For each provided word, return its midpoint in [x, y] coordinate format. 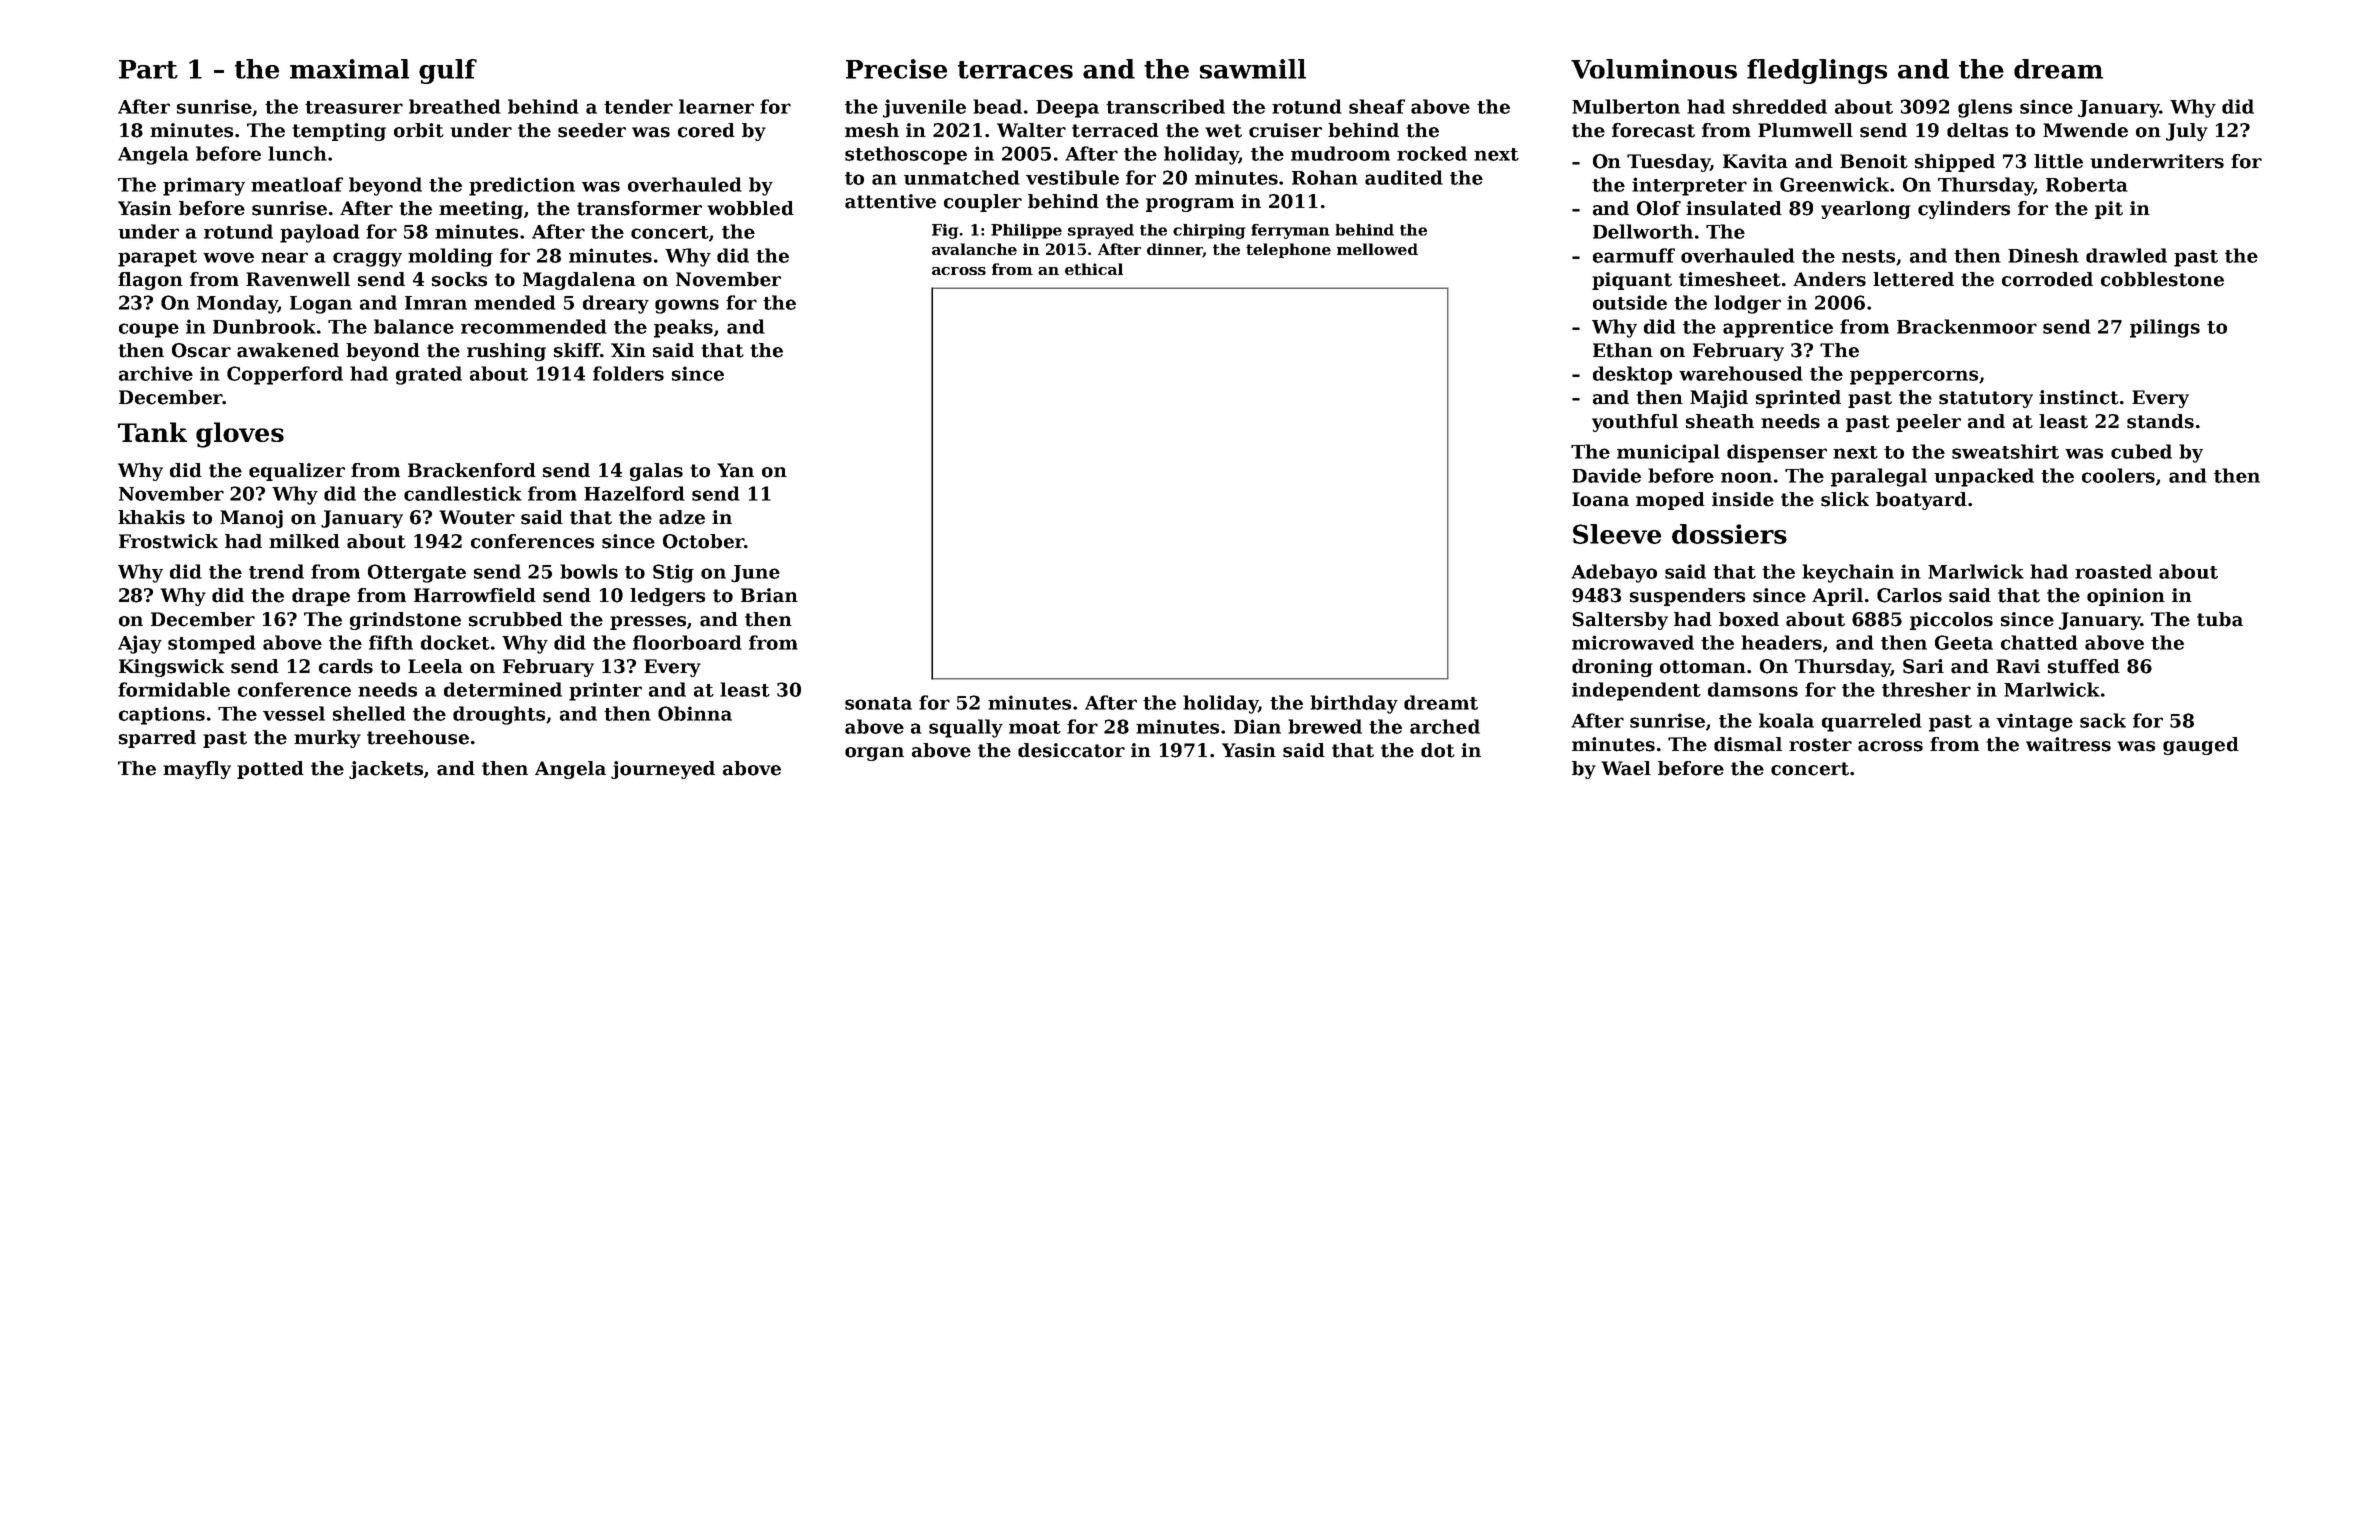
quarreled [1872, 722]
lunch [297, 153]
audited [1404, 177]
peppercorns [1914, 377]
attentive [890, 201]
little [2058, 161]
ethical [1094, 269]
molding [450, 257]
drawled [2126, 255]
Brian [769, 595]
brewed [1325, 726]
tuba [2220, 619]
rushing [506, 352]
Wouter [477, 517]
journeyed [663, 770]
